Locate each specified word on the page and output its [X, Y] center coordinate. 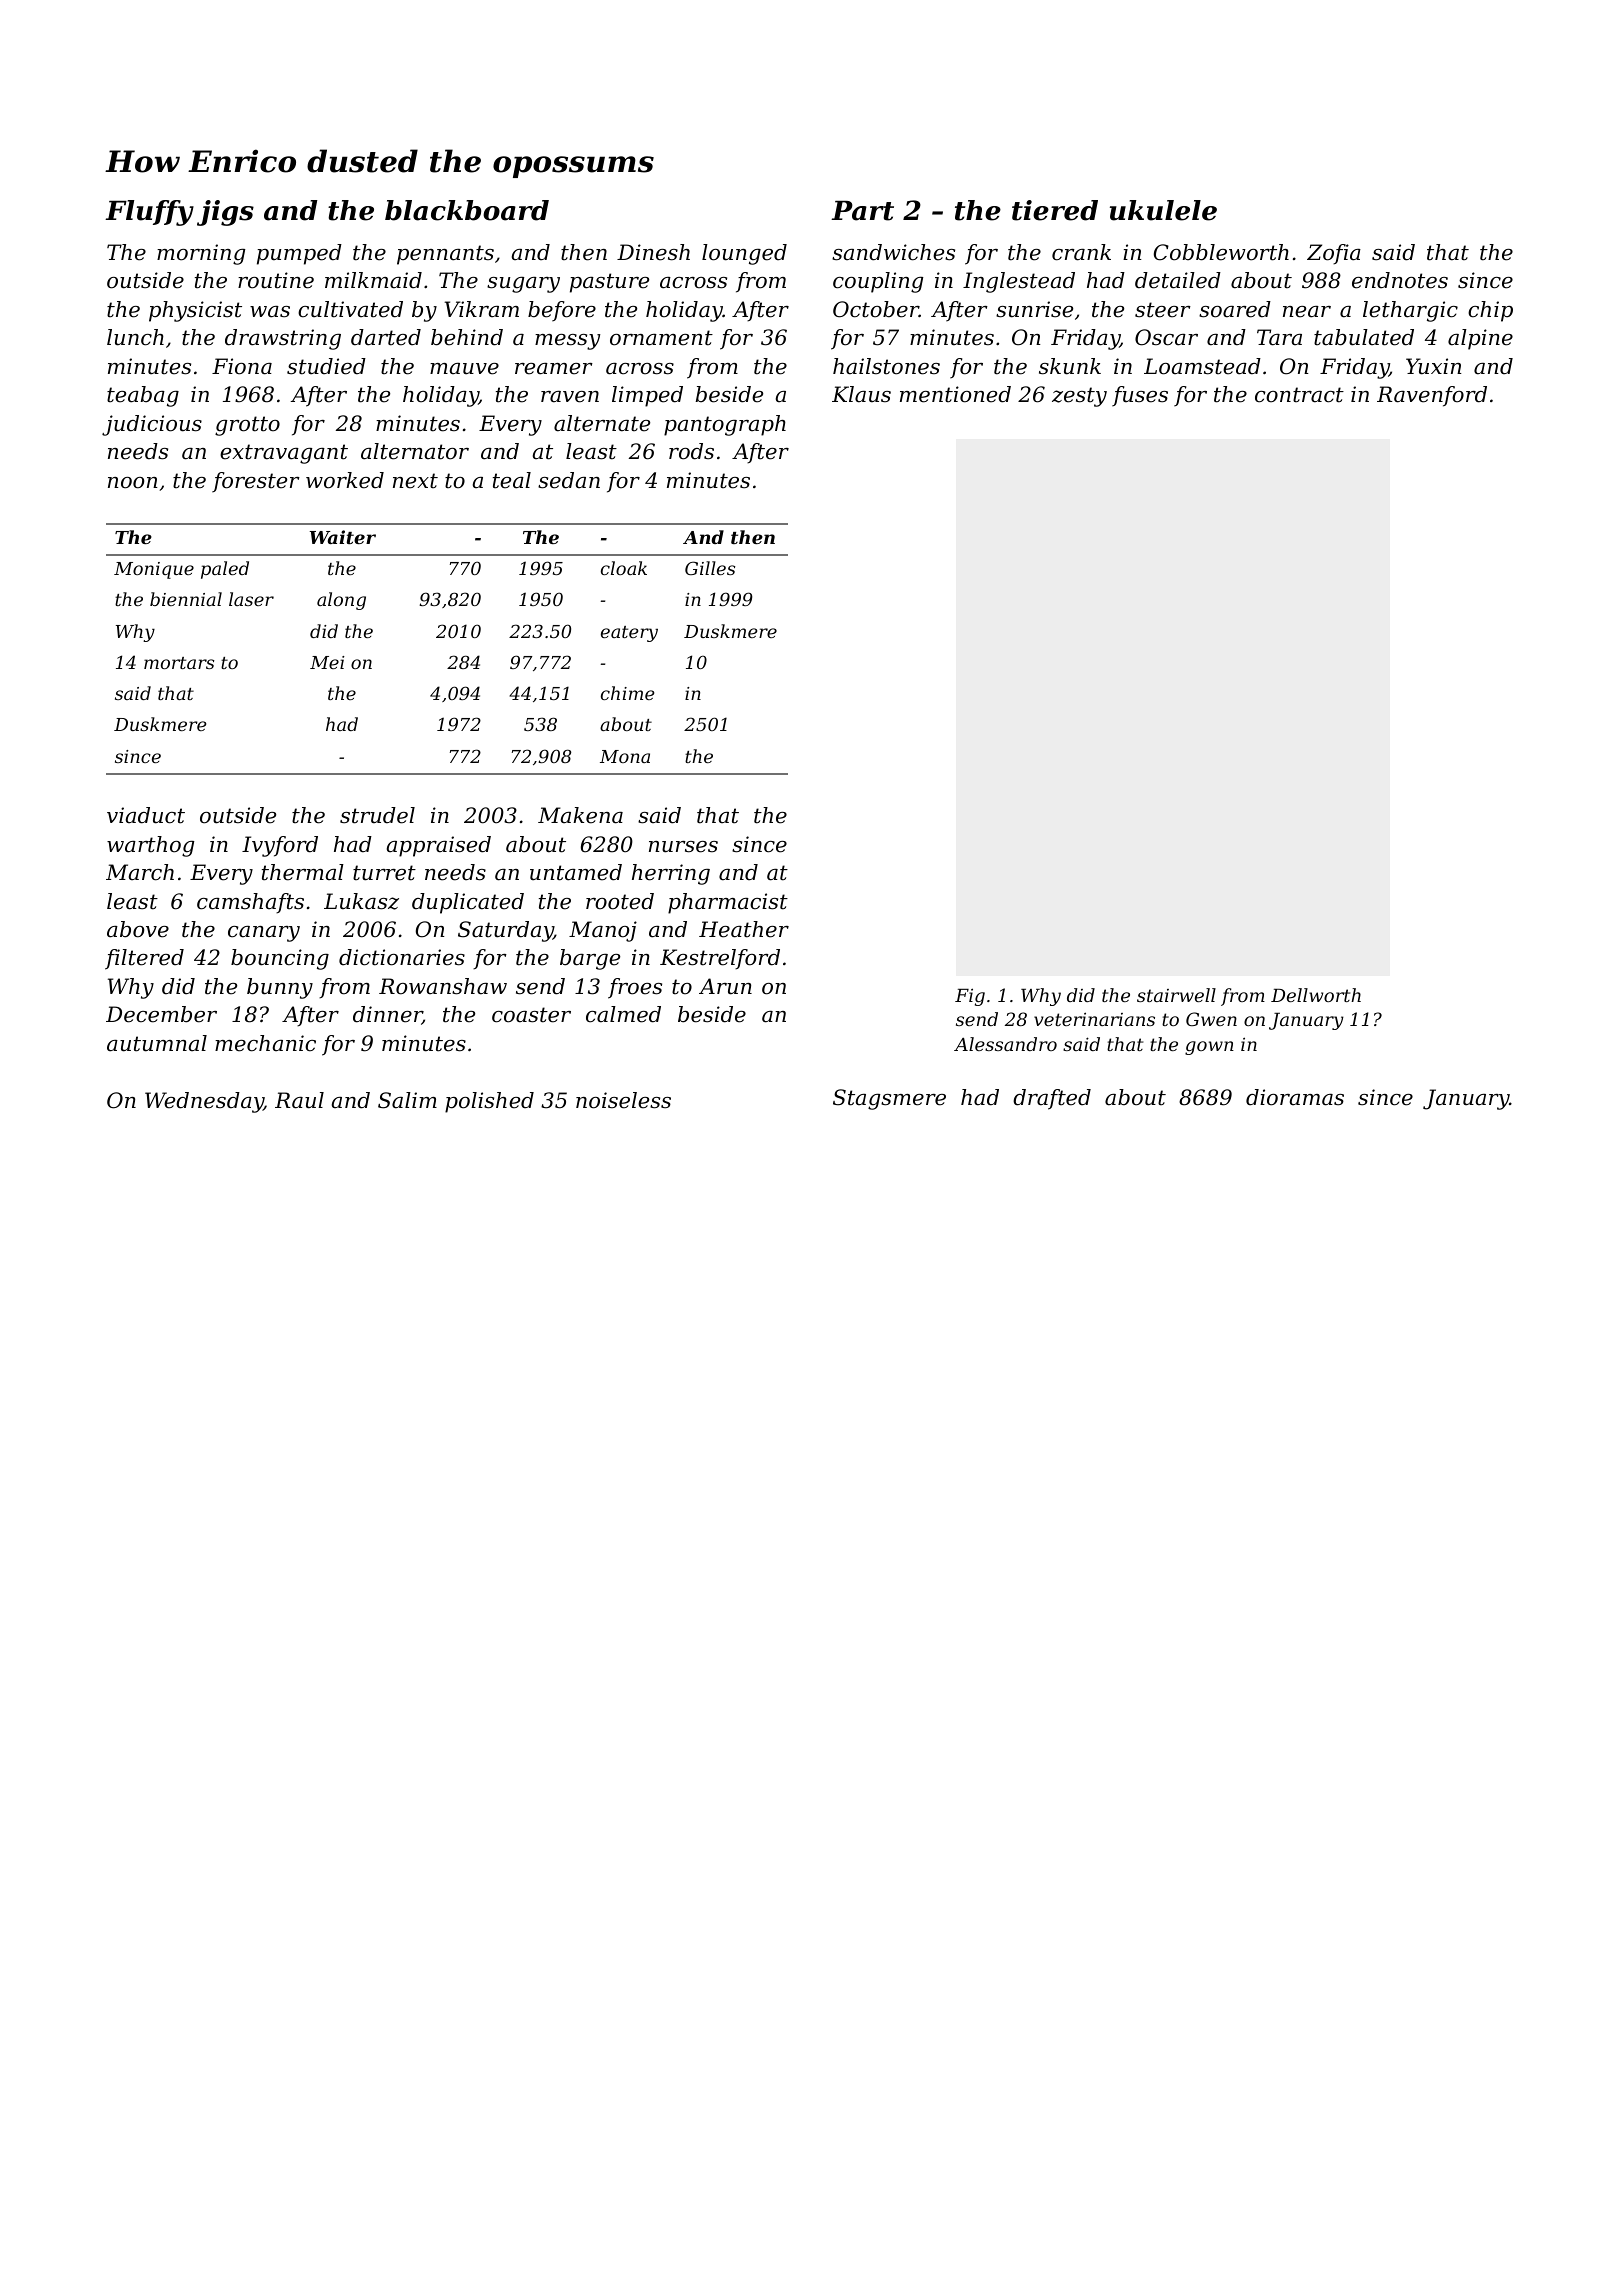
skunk [1070, 366]
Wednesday [204, 1102]
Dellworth [1316, 995]
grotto [247, 426]
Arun [725, 986]
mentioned [955, 394]
